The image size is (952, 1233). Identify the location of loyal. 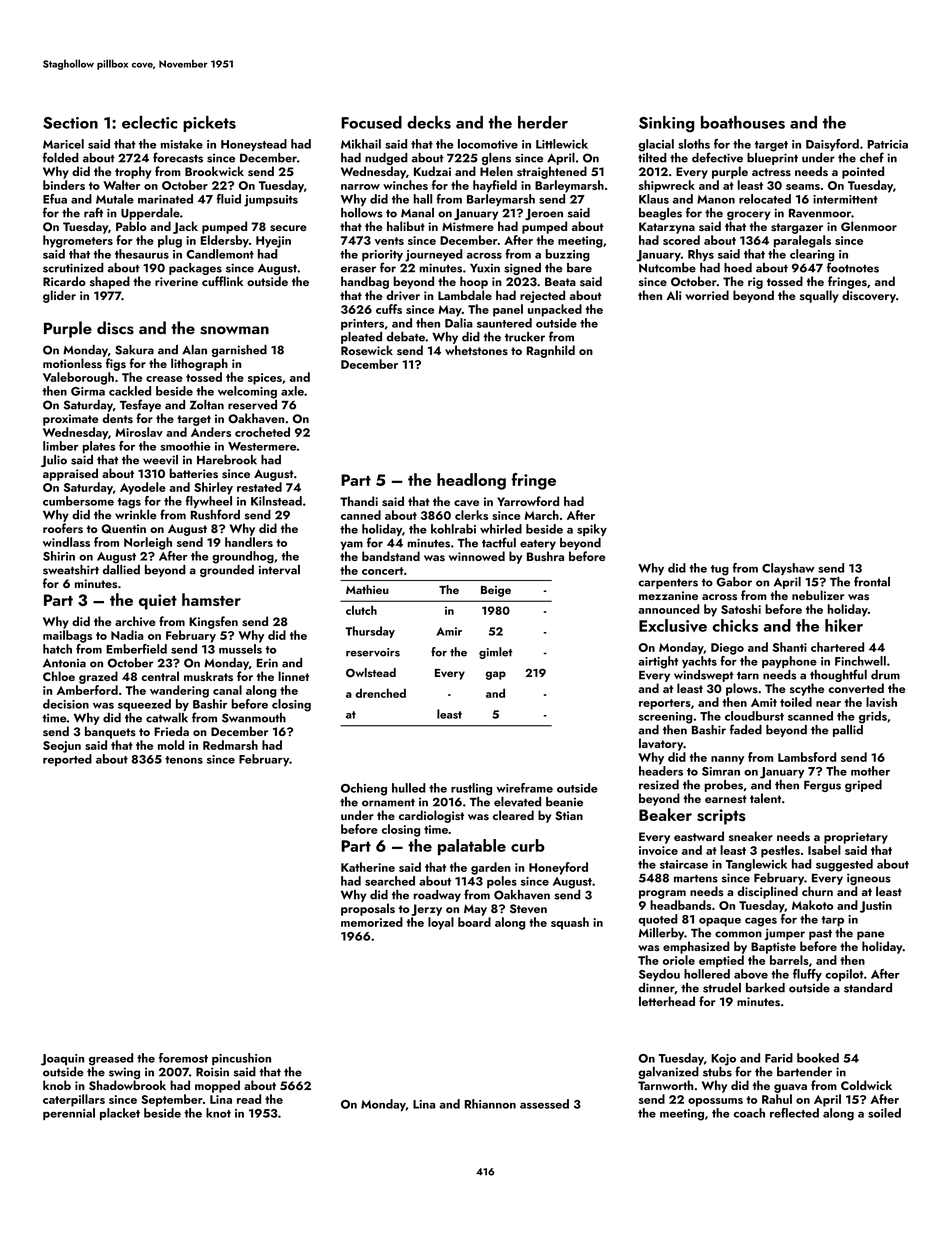
(441, 923).
